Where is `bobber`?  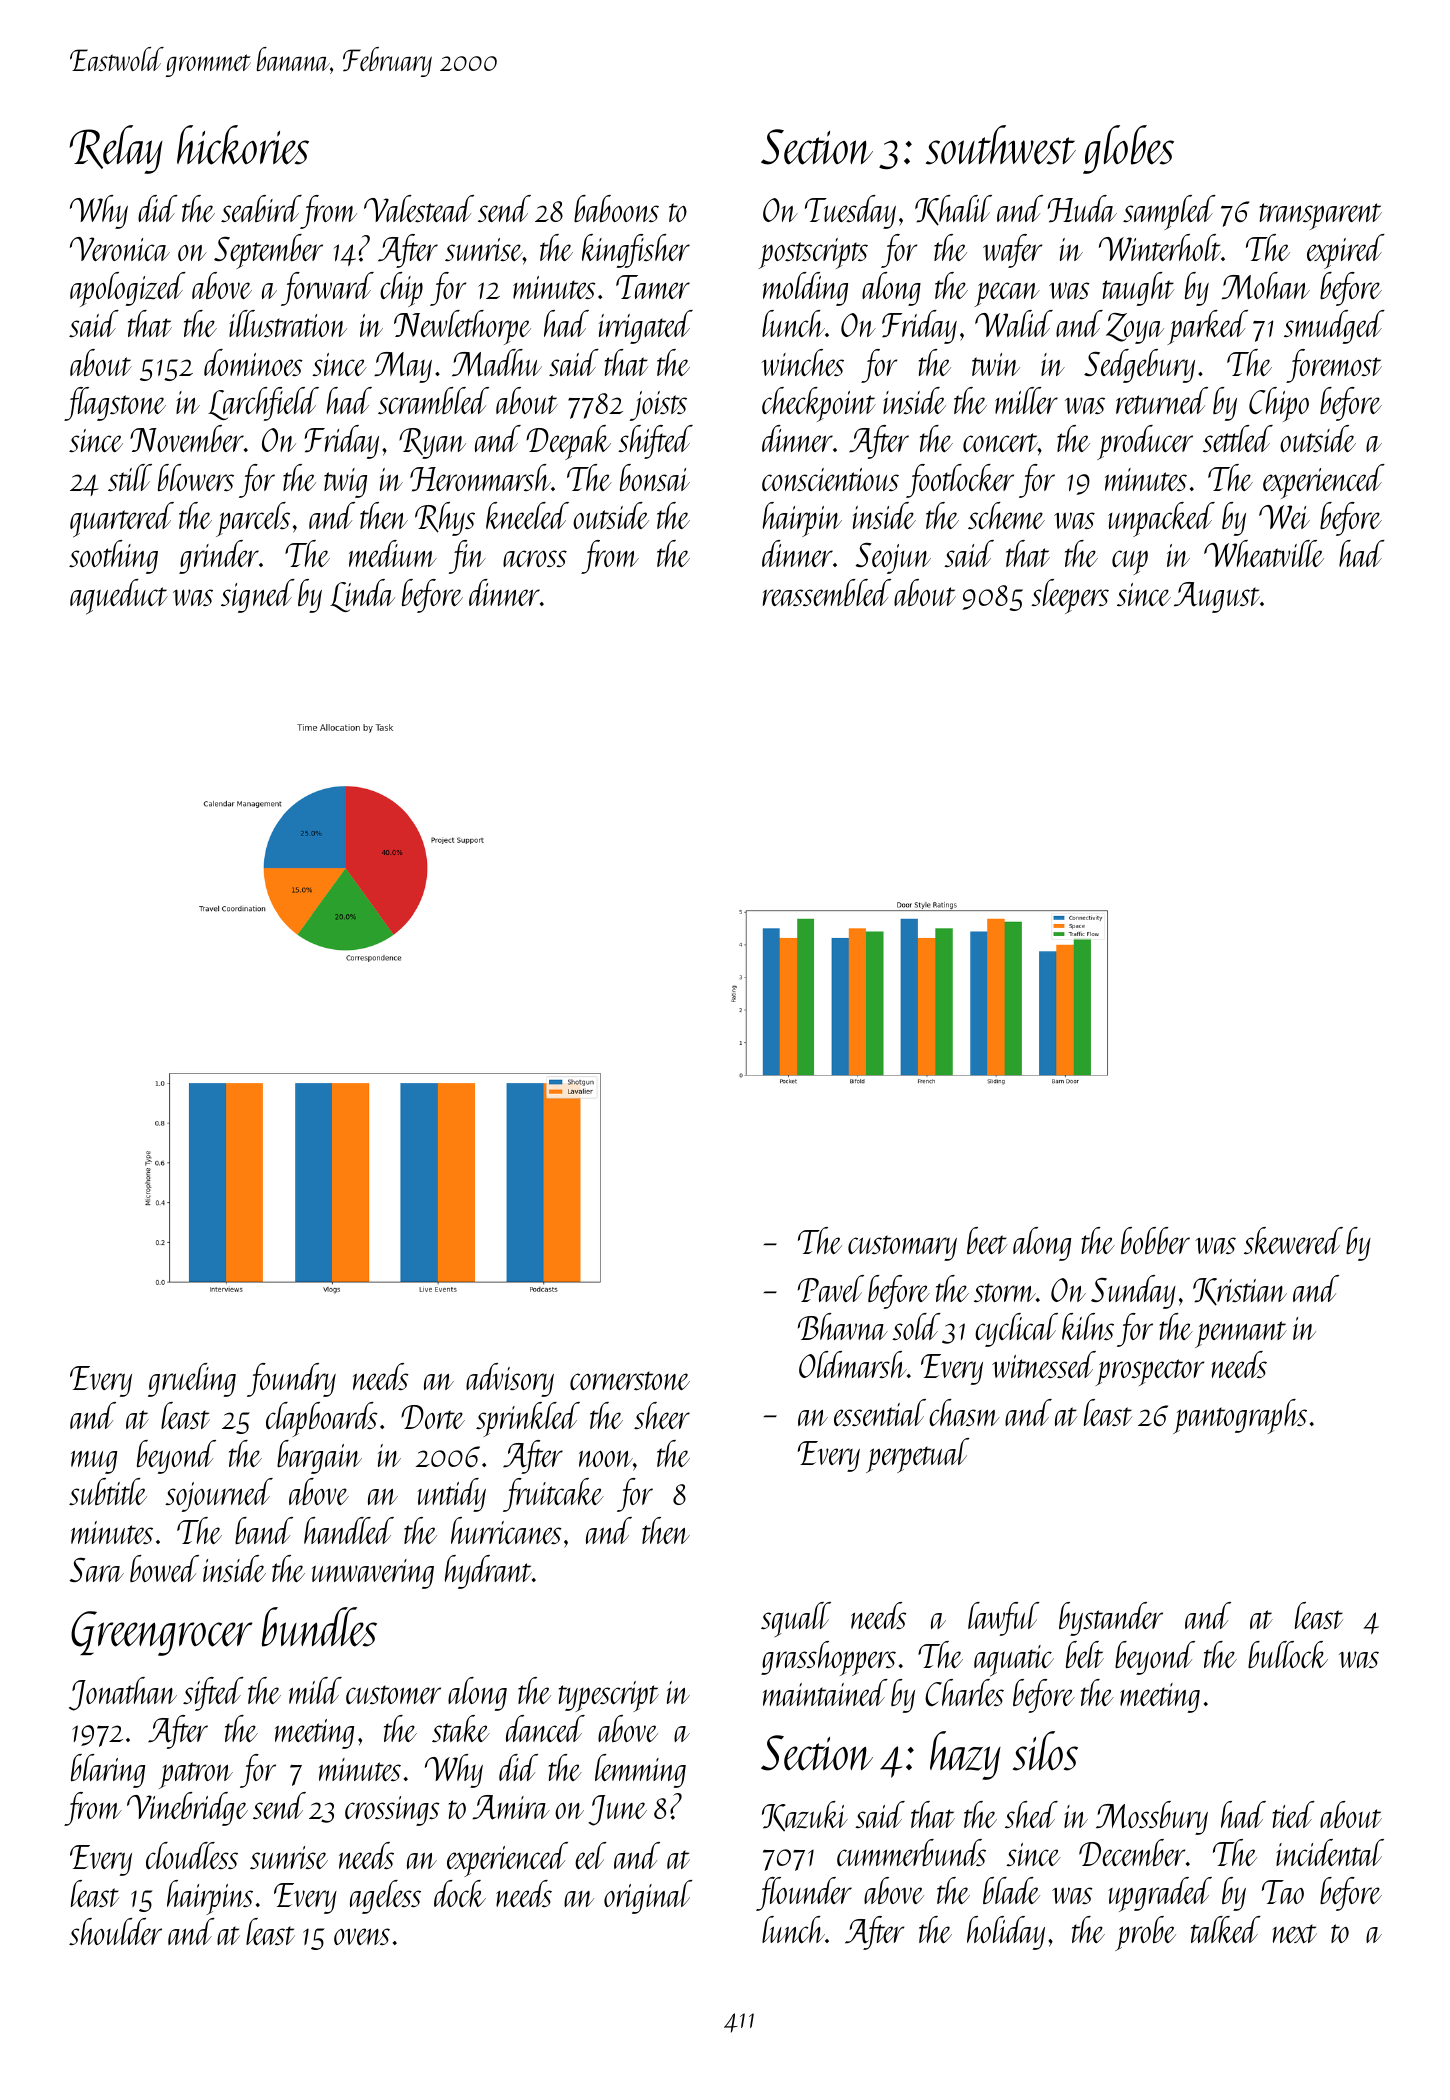 bobber is located at coordinates (1155, 1240).
